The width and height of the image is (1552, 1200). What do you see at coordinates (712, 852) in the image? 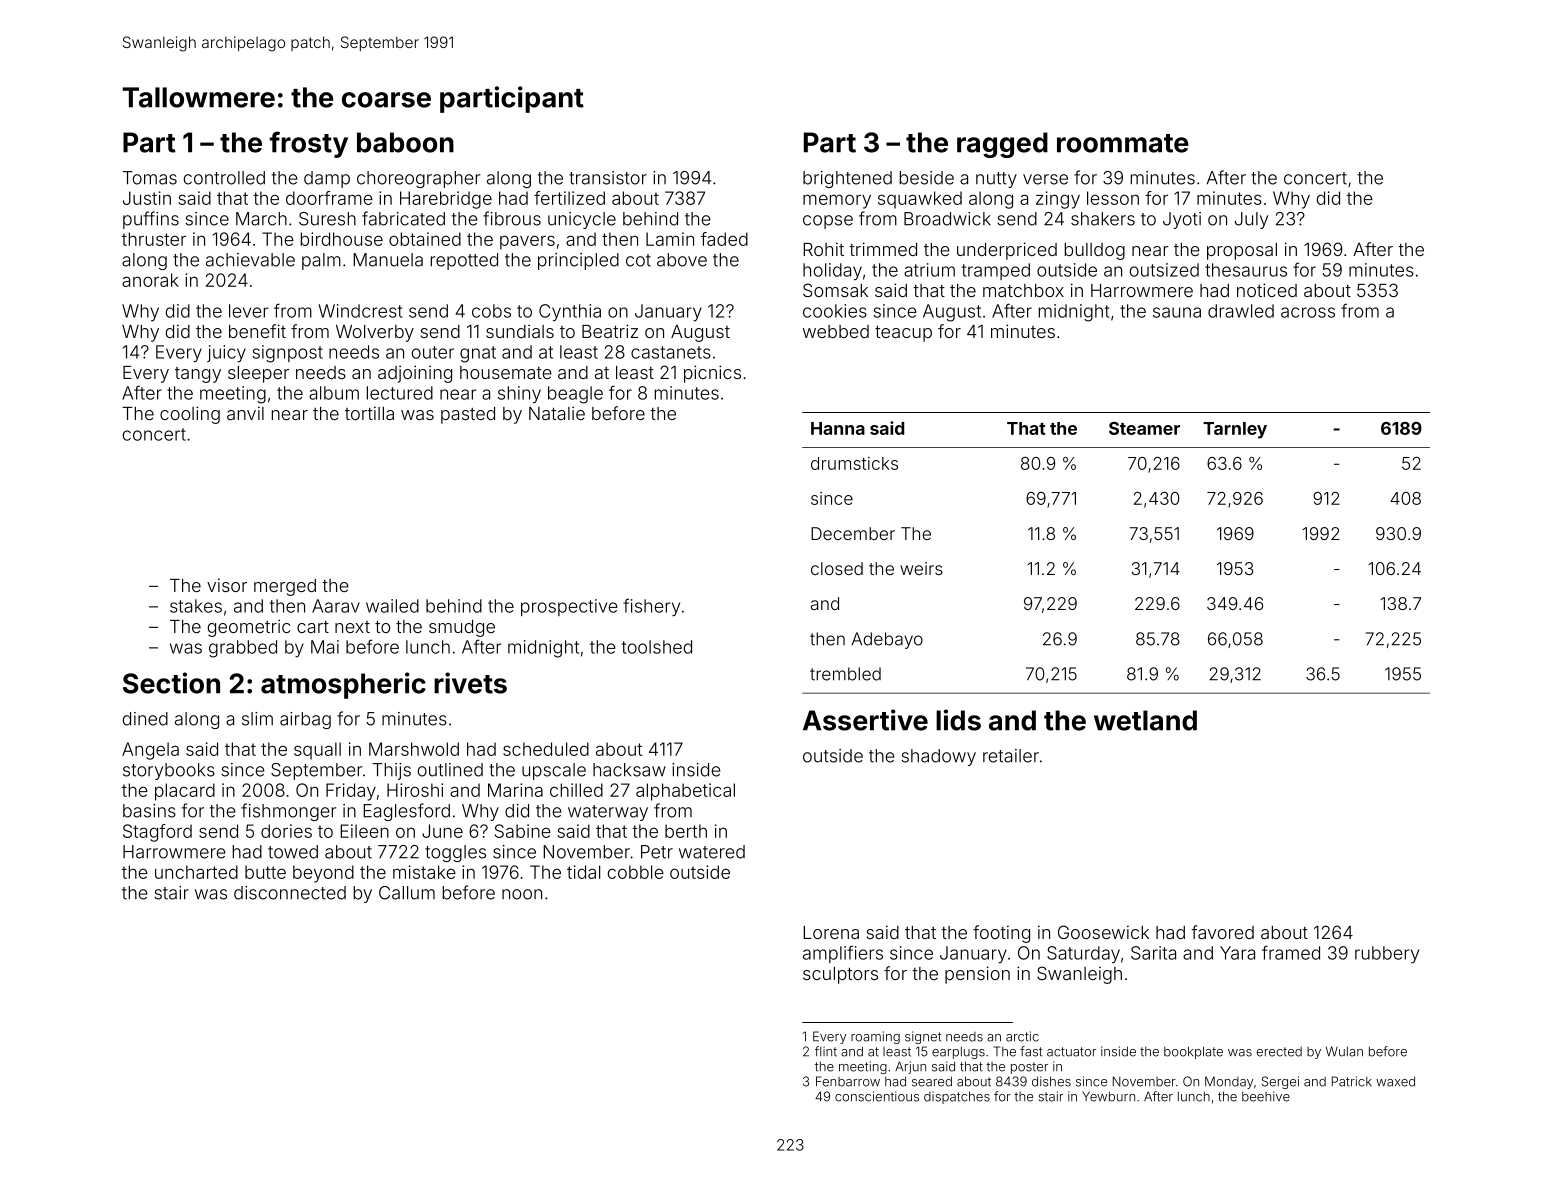
I see `watered` at bounding box center [712, 852].
